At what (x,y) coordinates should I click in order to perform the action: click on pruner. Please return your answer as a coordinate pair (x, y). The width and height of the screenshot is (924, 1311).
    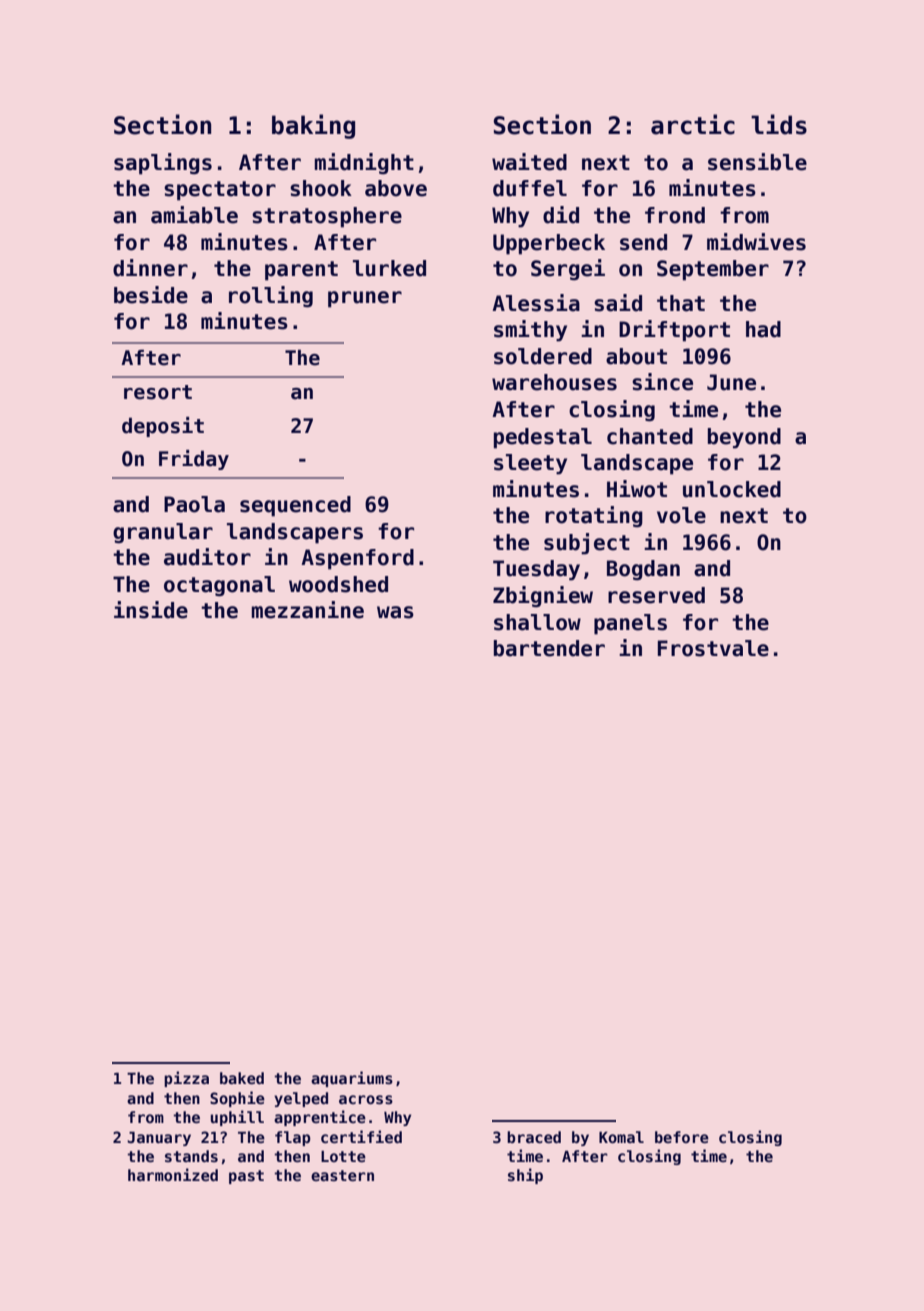
    Looking at the image, I should click on (365, 299).
